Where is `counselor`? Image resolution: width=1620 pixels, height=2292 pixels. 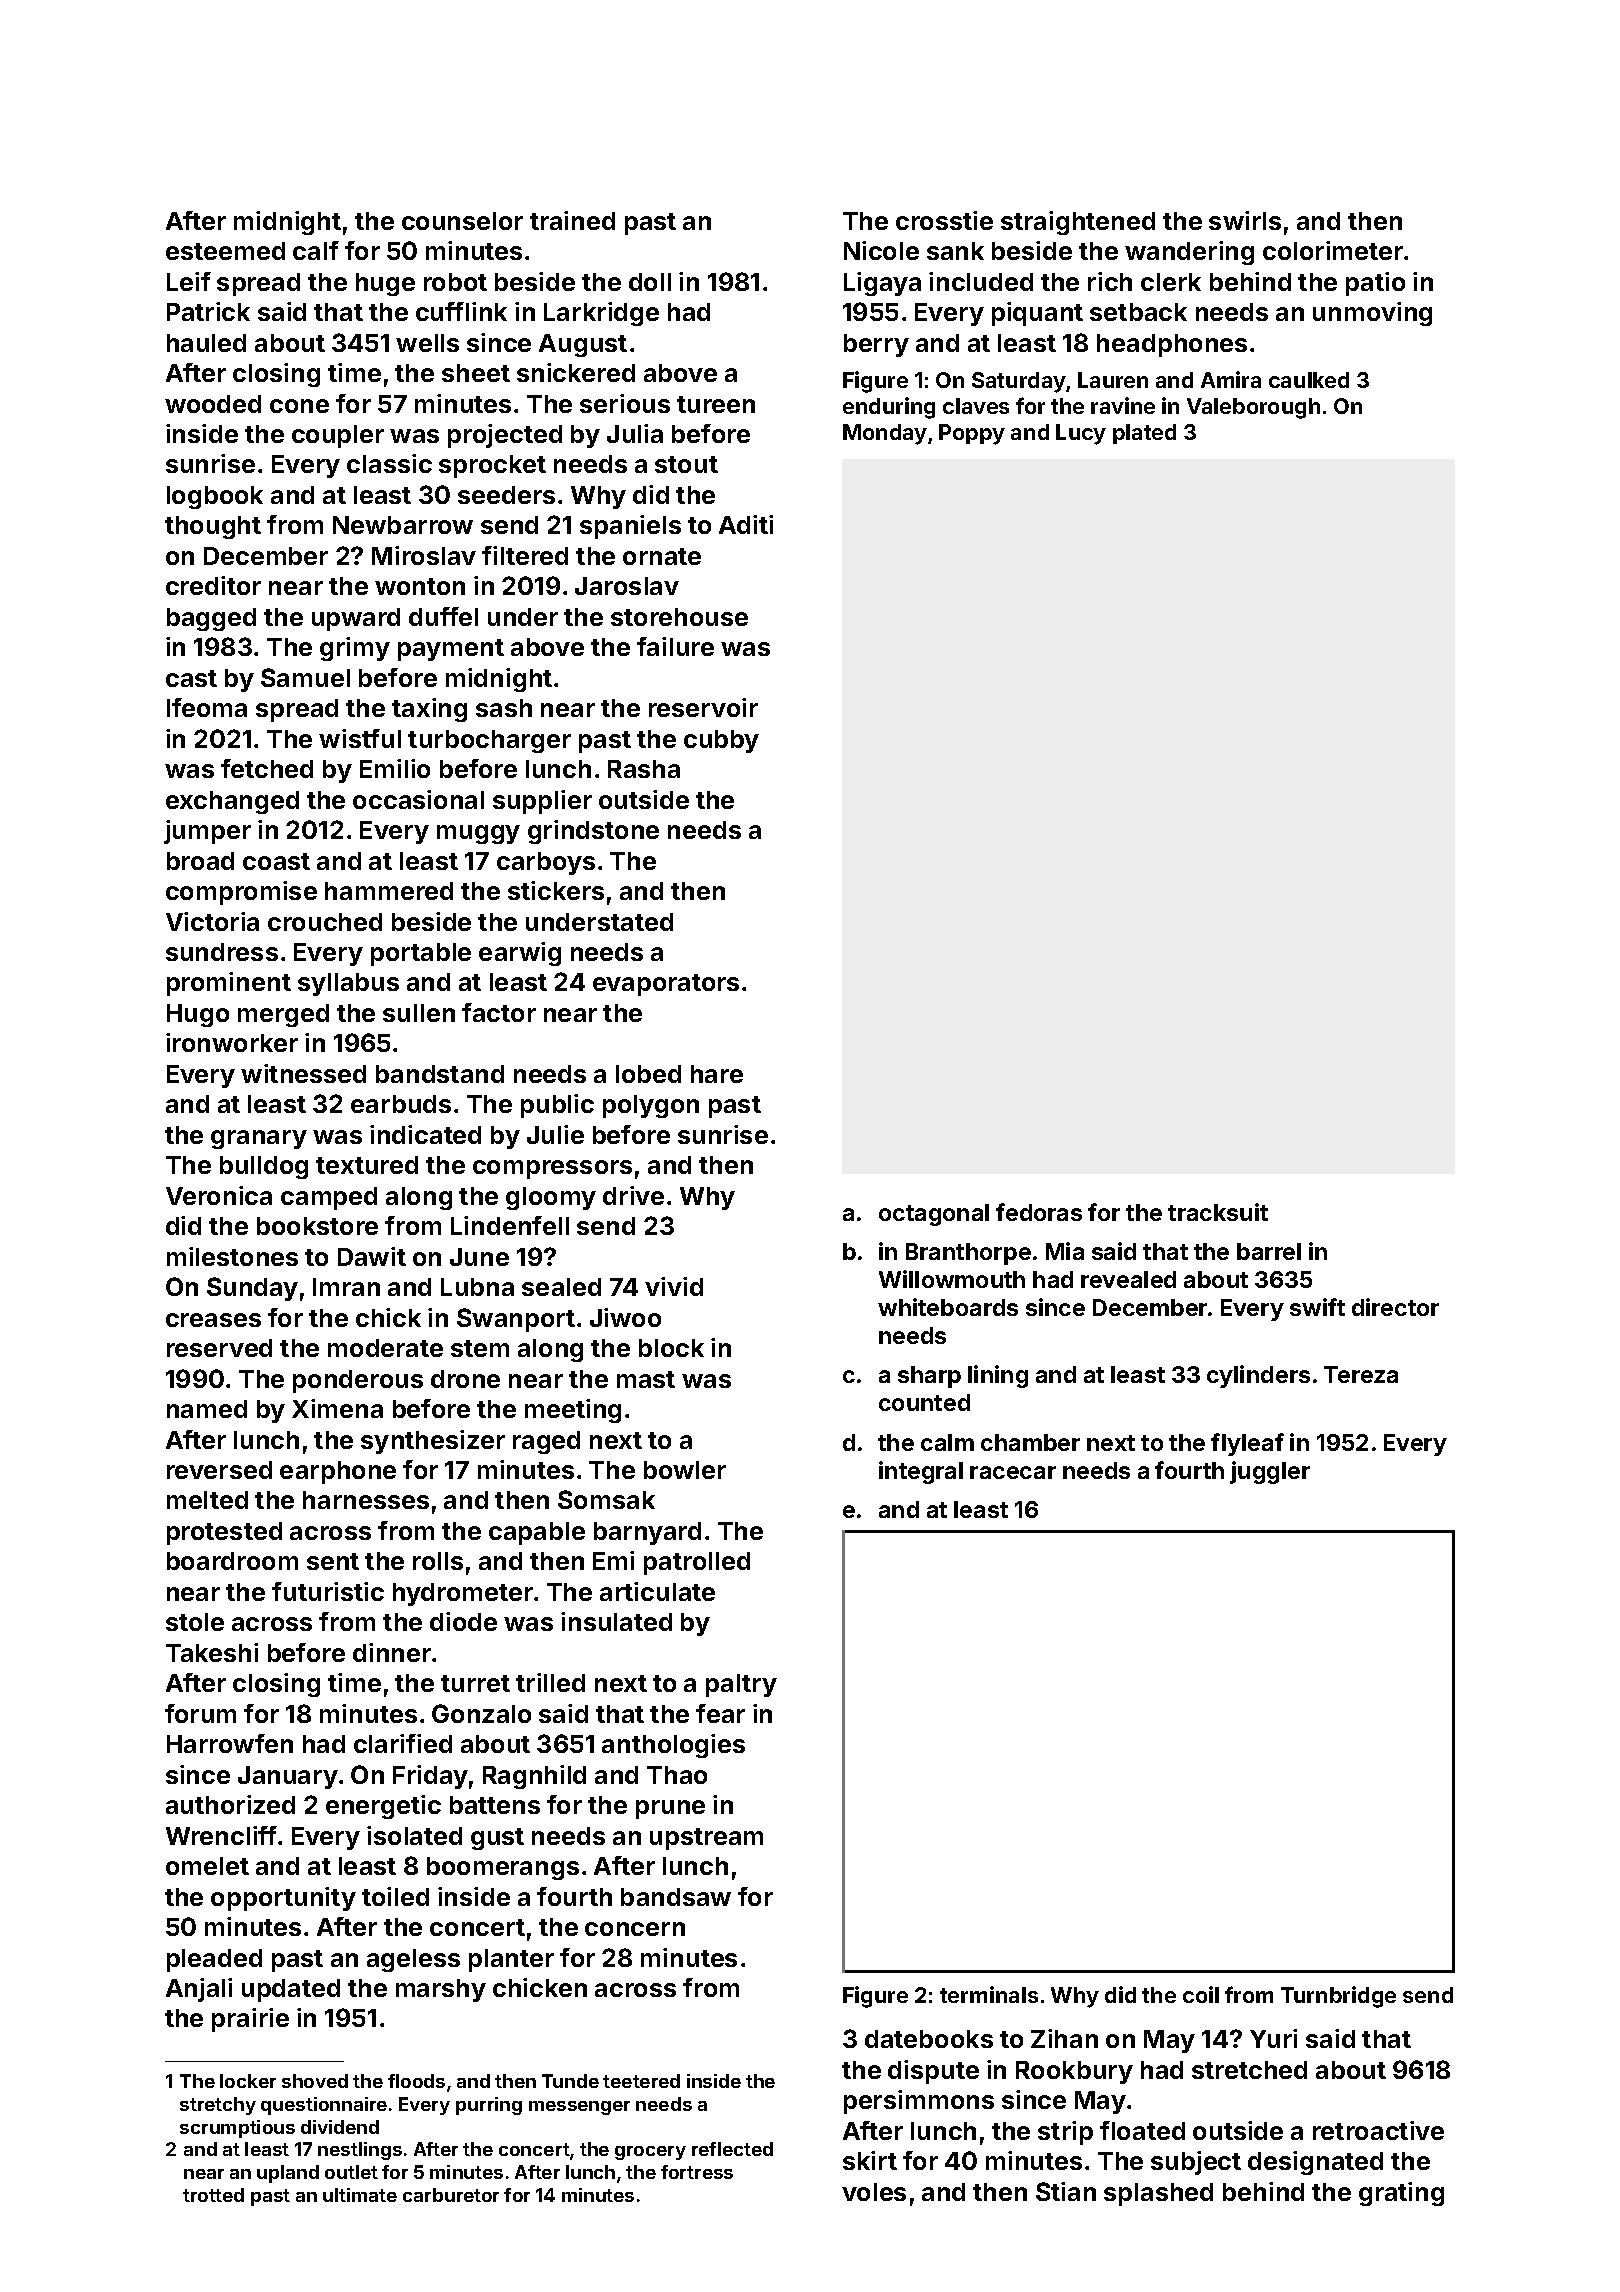 counselor is located at coordinates (462, 221).
